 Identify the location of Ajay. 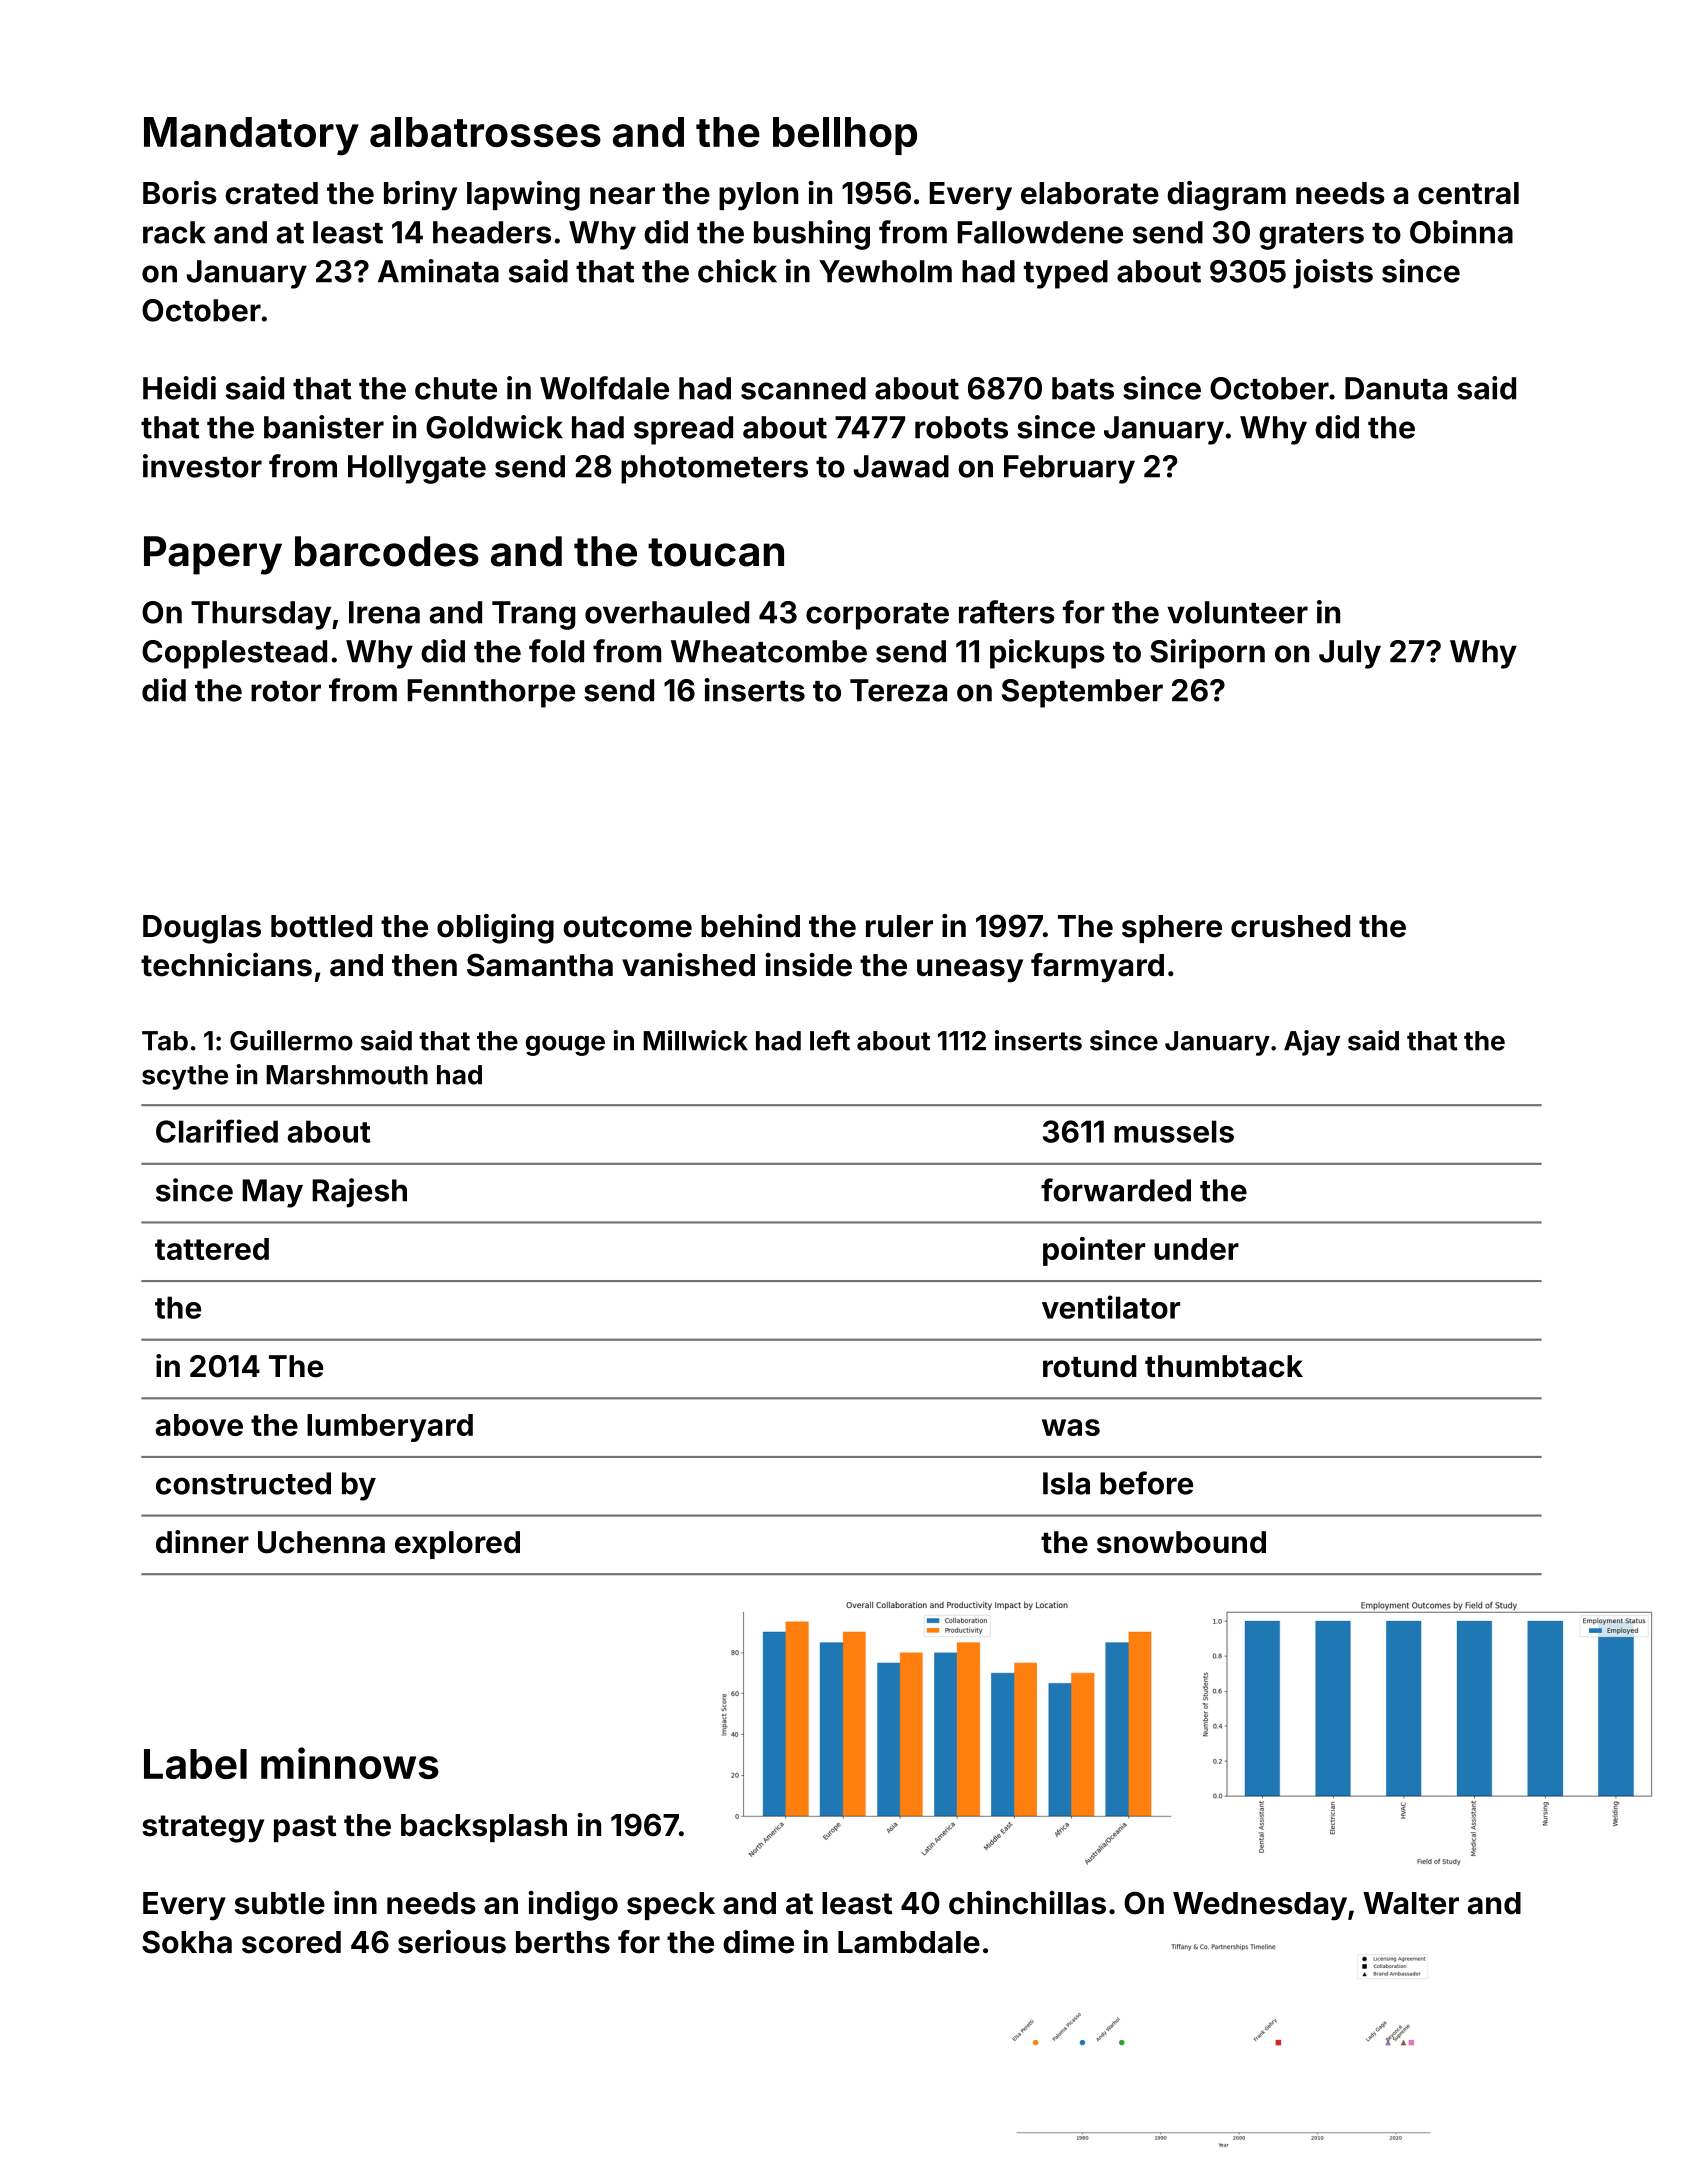
(1312, 1043).
